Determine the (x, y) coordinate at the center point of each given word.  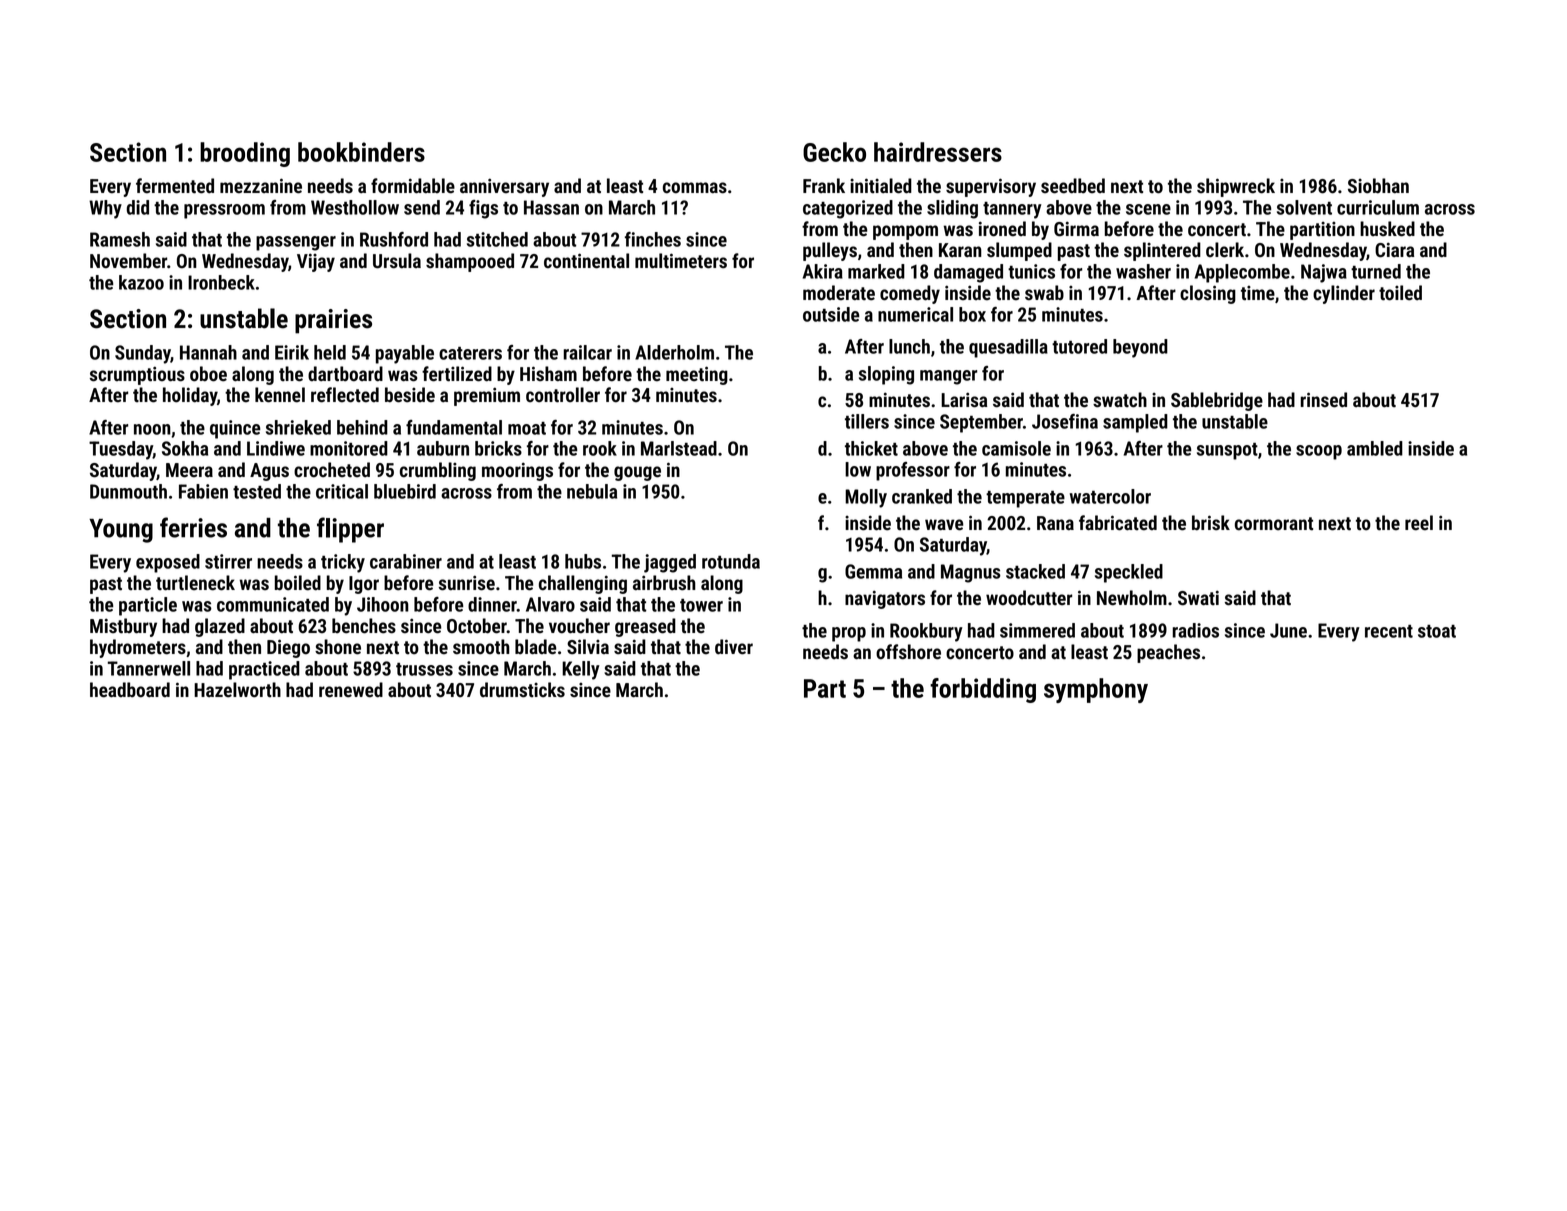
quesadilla (1008, 348)
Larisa (964, 400)
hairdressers (938, 152)
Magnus (971, 573)
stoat (1437, 631)
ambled (1375, 448)
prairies (333, 321)
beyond (1140, 348)
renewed (351, 690)
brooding (245, 154)
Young (121, 531)
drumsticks (522, 690)
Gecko (834, 152)
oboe (208, 374)
